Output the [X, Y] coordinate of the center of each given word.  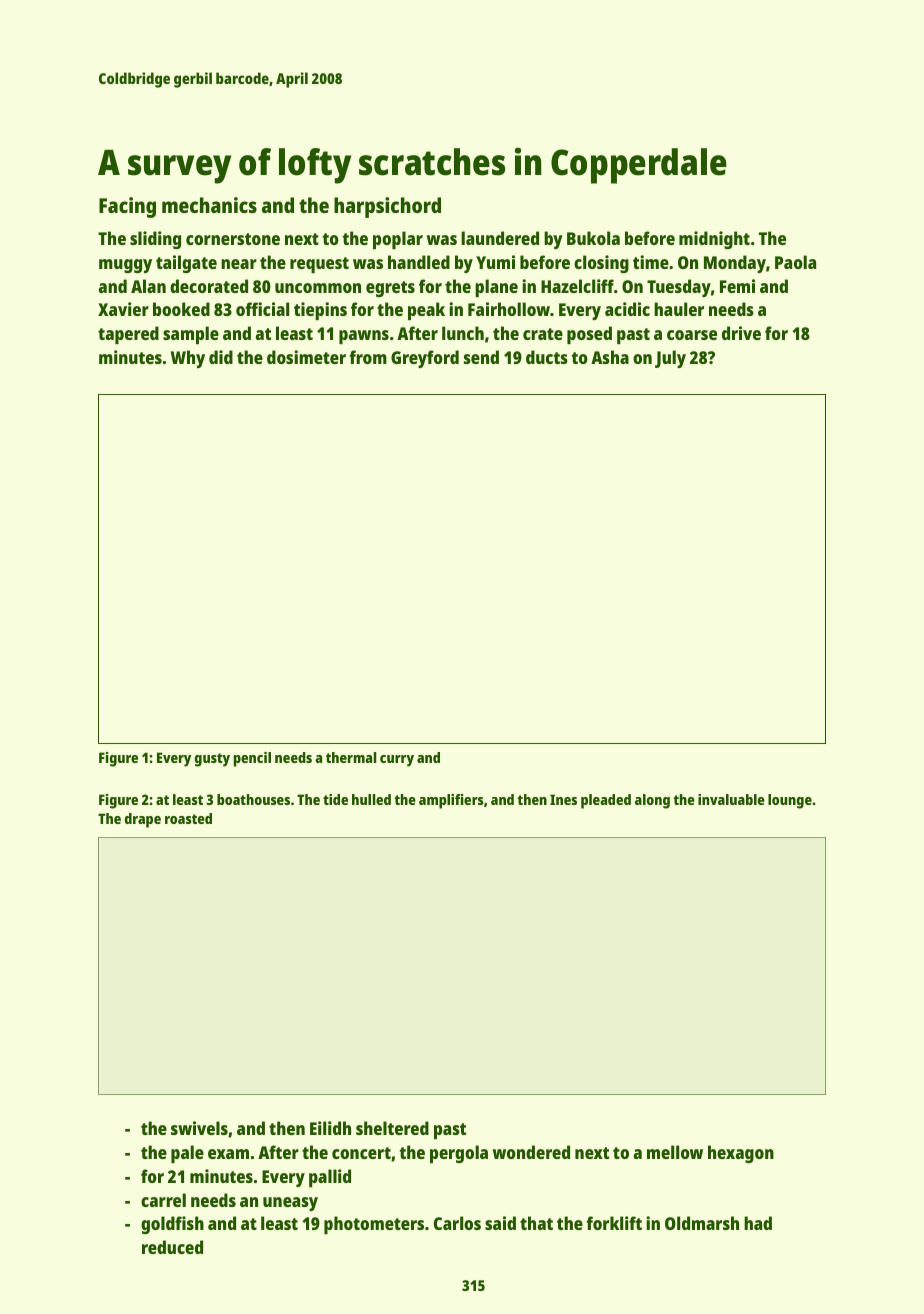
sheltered [392, 1128]
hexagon [741, 1154]
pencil [252, 759]
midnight [714, 240]
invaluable [731, 799]
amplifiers [451, 801]
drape [143, 820]
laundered [500, 238]
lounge [790, 801]
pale [187, 1154]
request [319, 265]
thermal [351, 757]
